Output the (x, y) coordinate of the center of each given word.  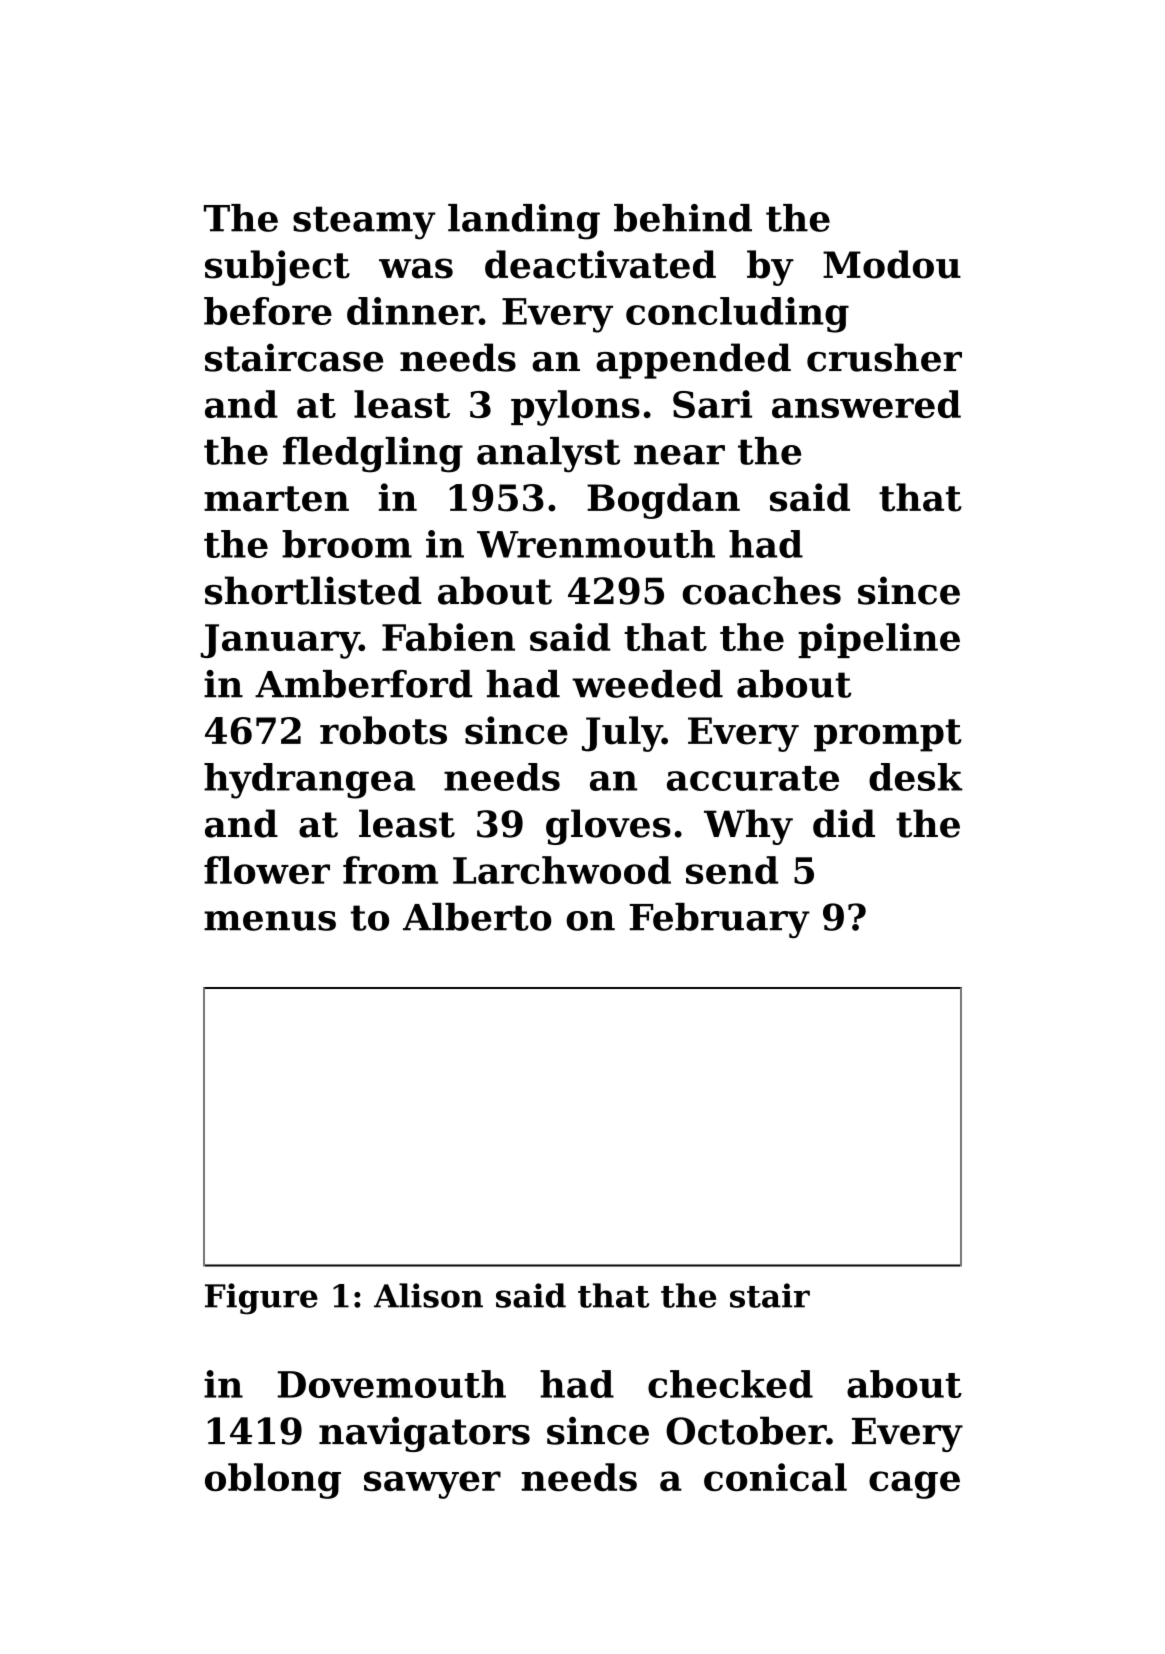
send (732, 870)
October (746, 1430)
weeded (647, 684)
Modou (892, 264)
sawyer (432, 1485)
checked (730, 1384)
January (280, 641)
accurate (753, 778)
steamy (364, 223)
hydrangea (309, 781)
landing (524, 222)
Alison (428, 1295)
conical (775, 1477)
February (720, 921)
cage (914, 1485)
